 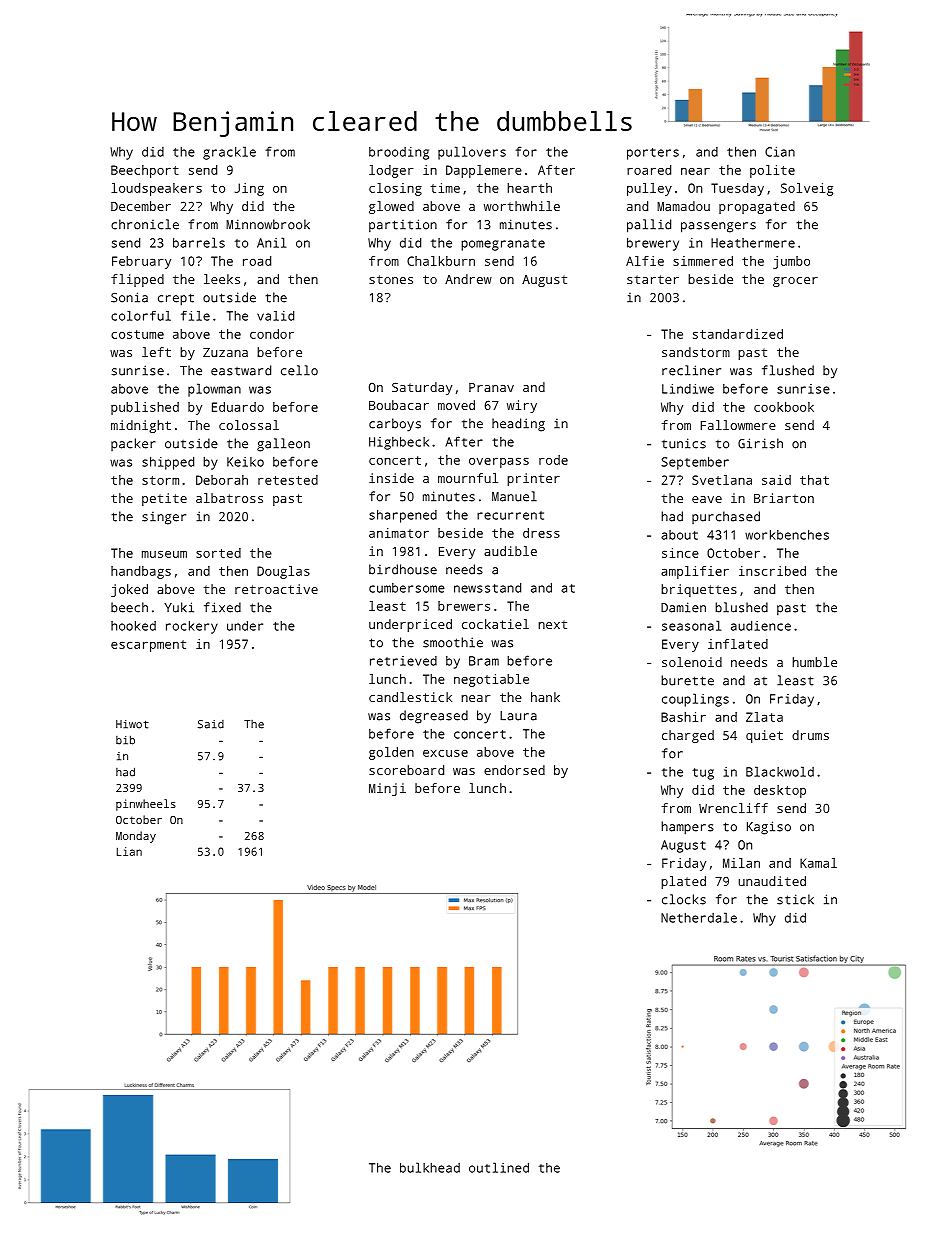 I want to click on since, so click(x=680, y=553).
